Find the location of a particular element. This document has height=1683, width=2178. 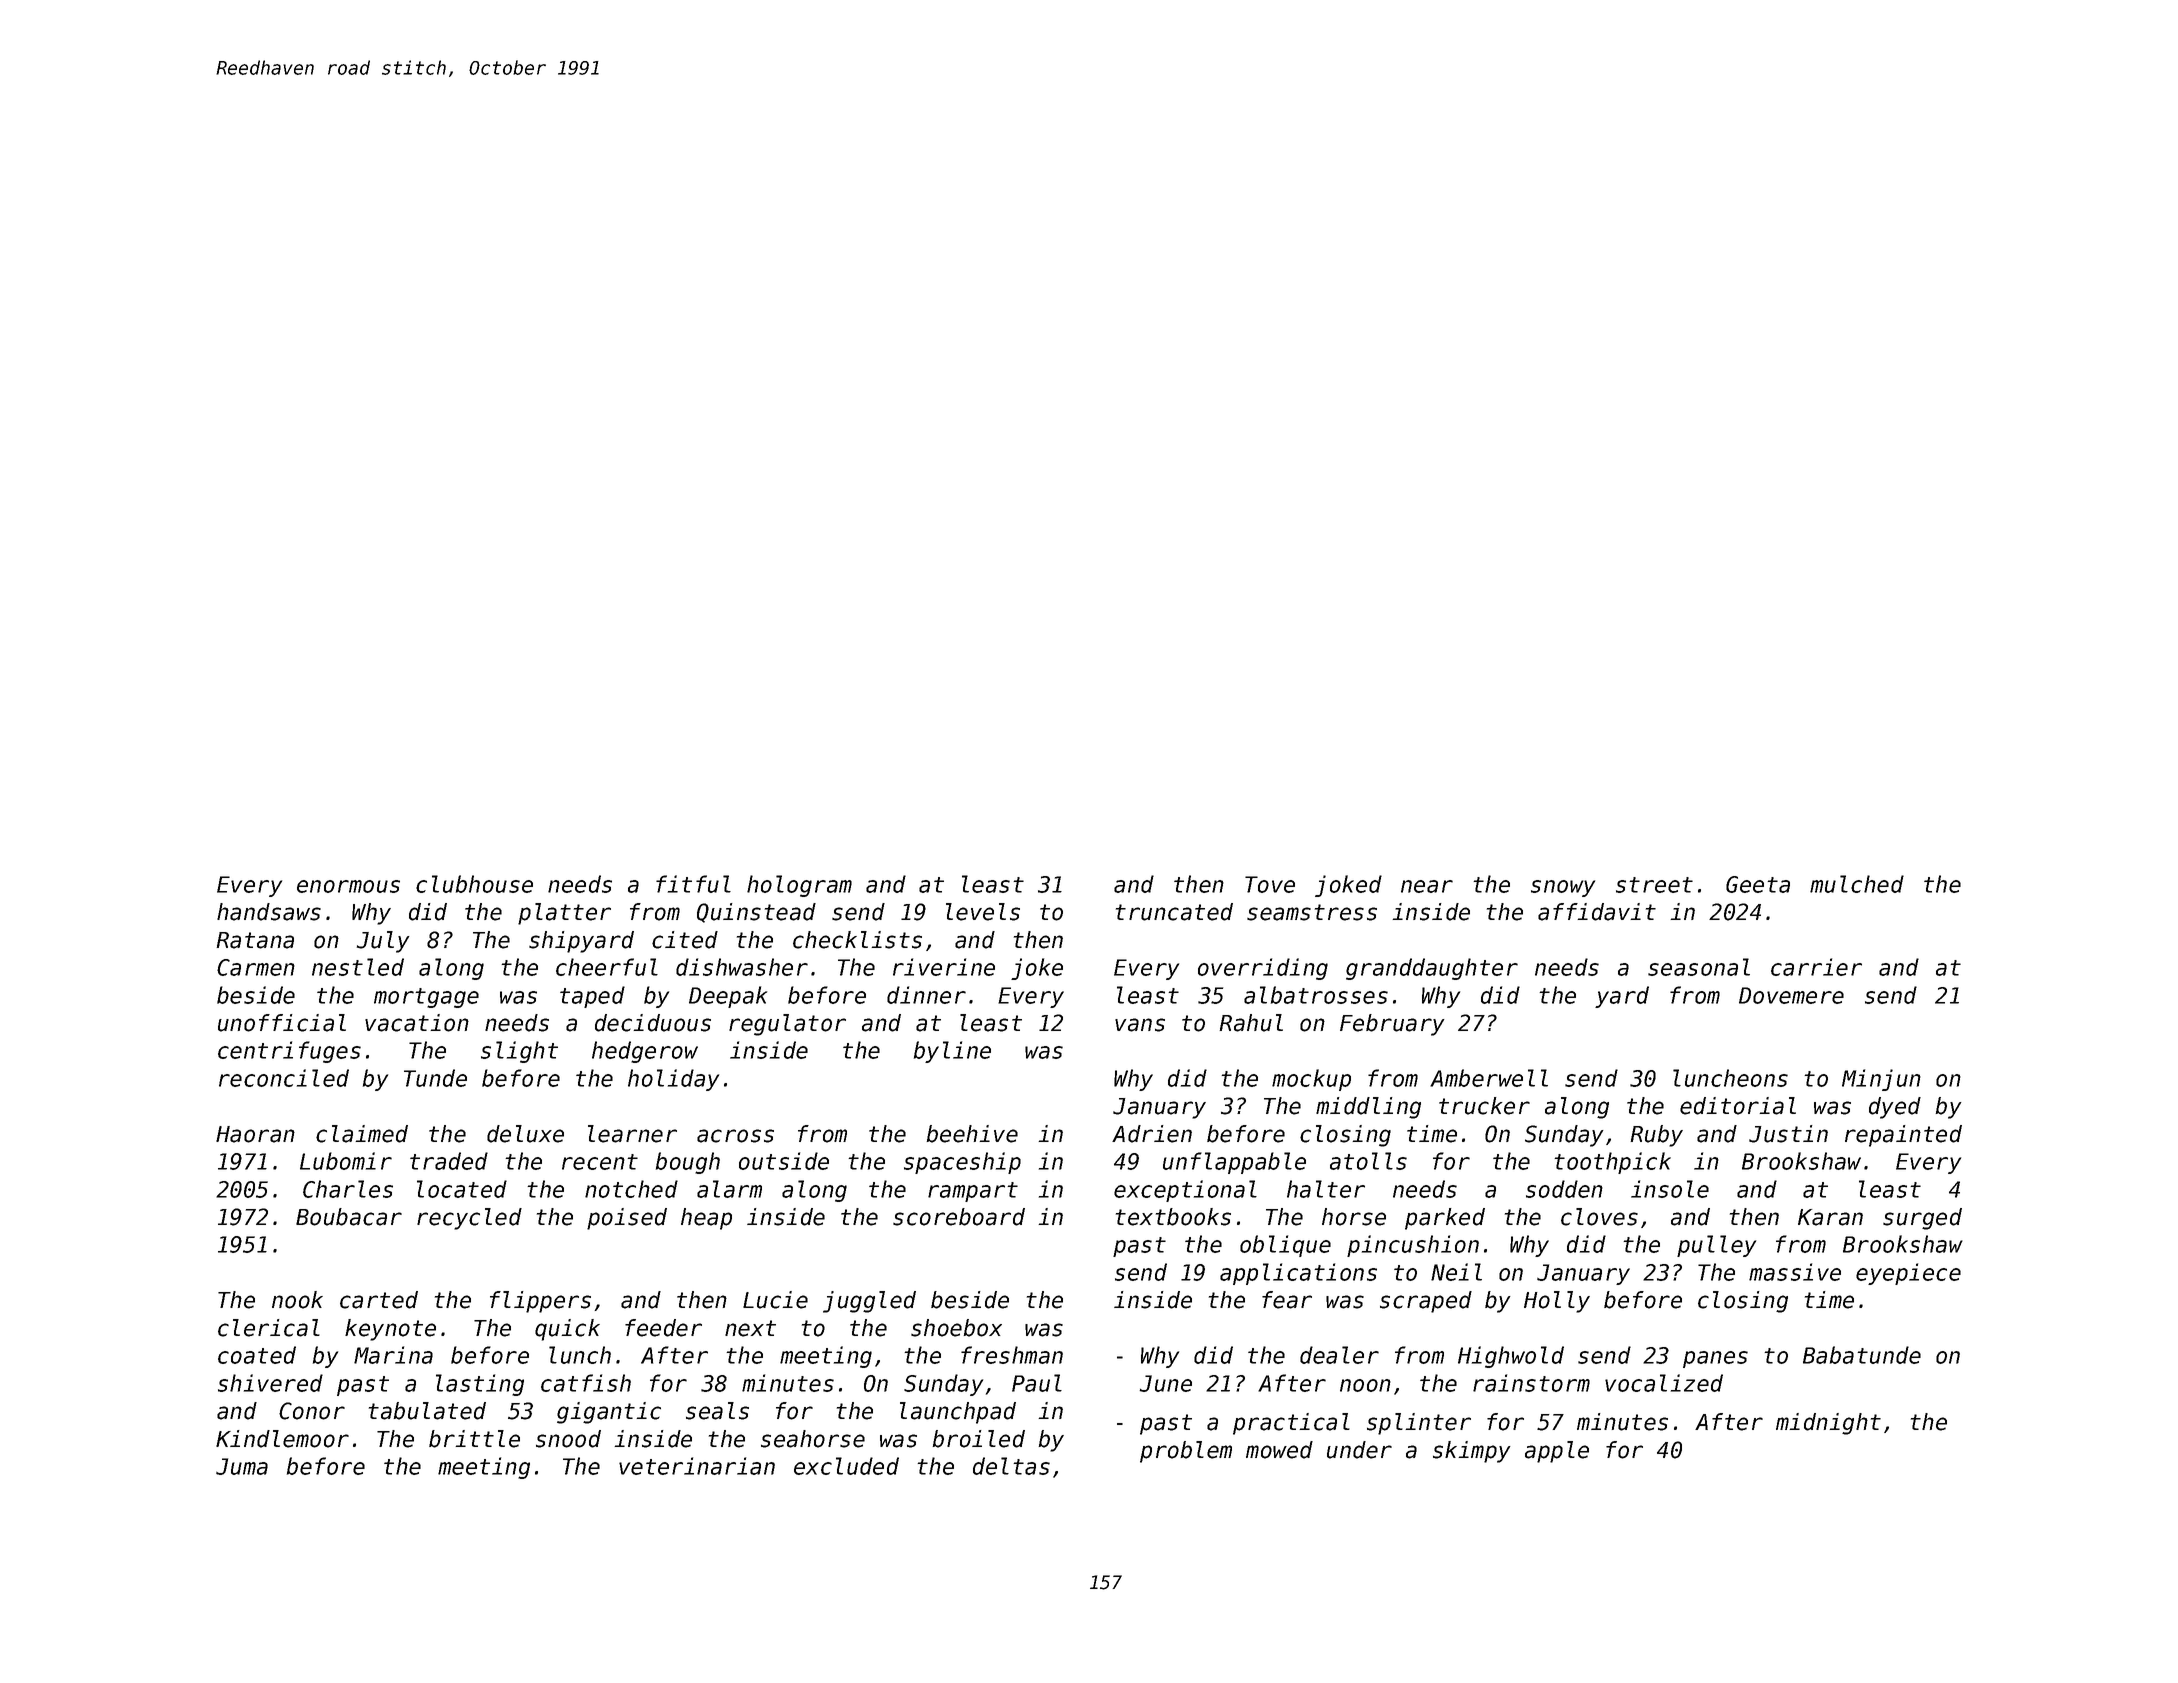

bough is located at coordinates (688, 1163).
